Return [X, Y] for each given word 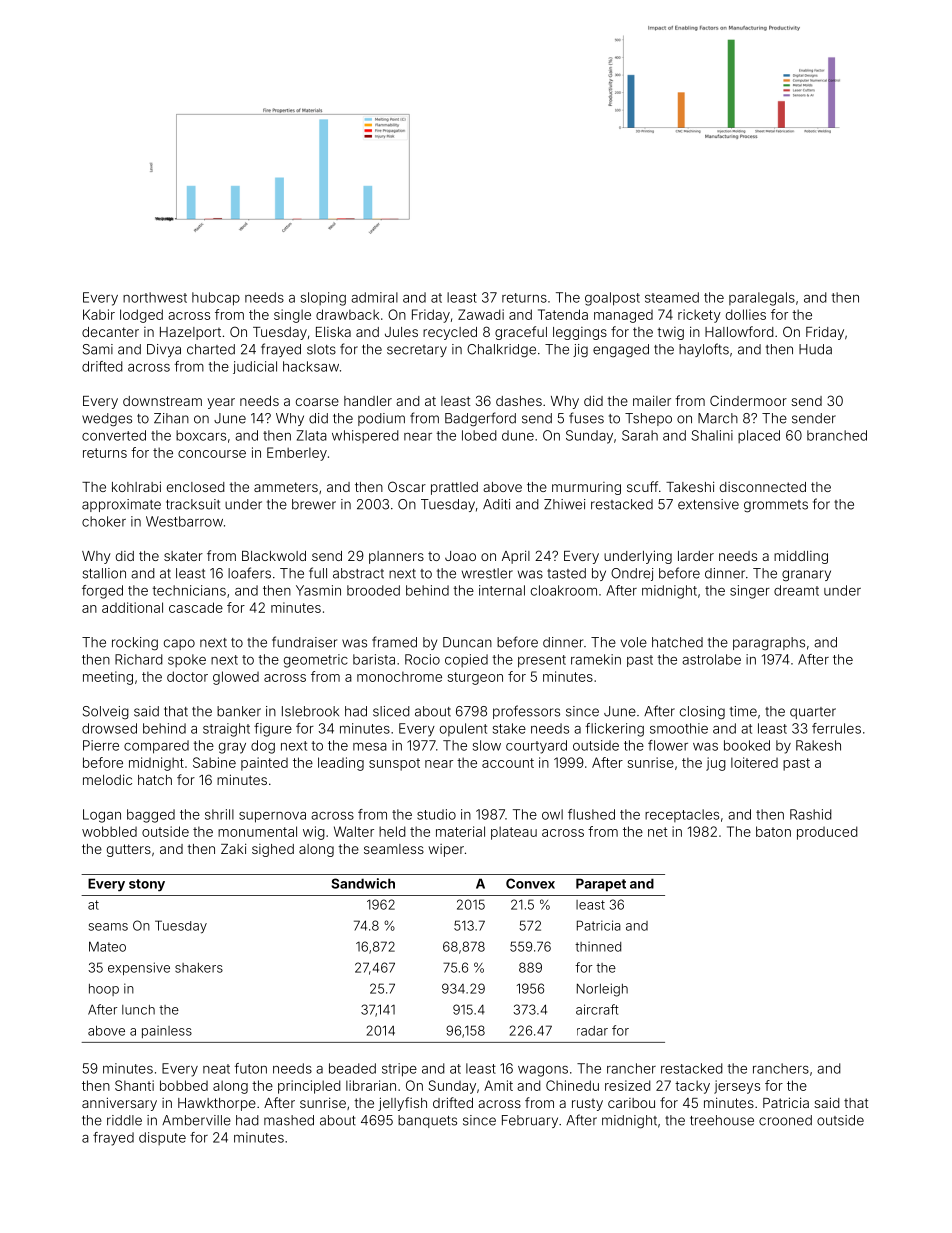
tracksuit [193, 504]
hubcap [216, 299]
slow [487, 745]
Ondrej [632, 574]
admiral [374, 297]
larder [696, 556]
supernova [272, 817]
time [743, 711]
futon [250, 1068]
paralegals [762, 299]
